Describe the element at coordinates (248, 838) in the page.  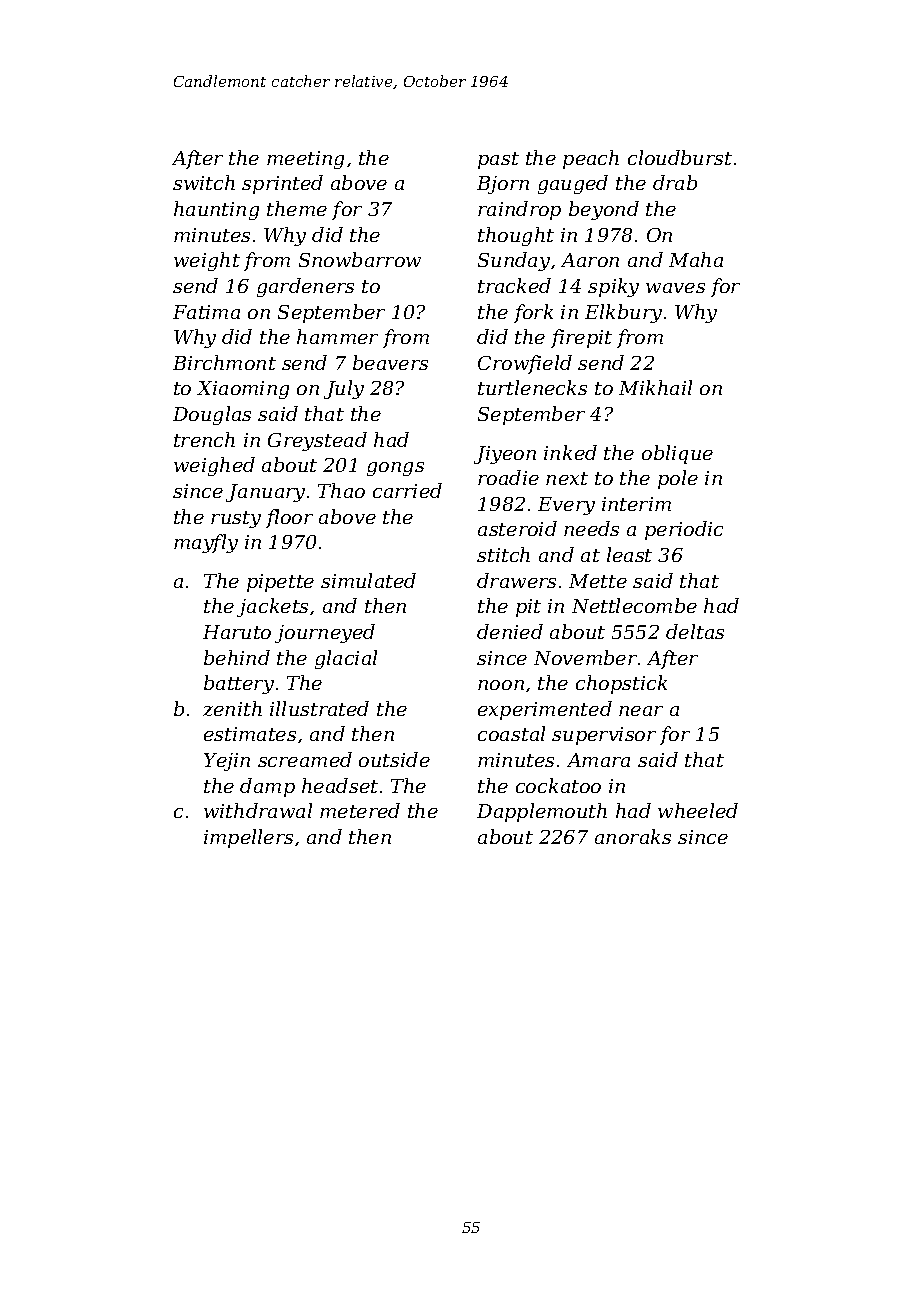
I see `impellers` at that location.
